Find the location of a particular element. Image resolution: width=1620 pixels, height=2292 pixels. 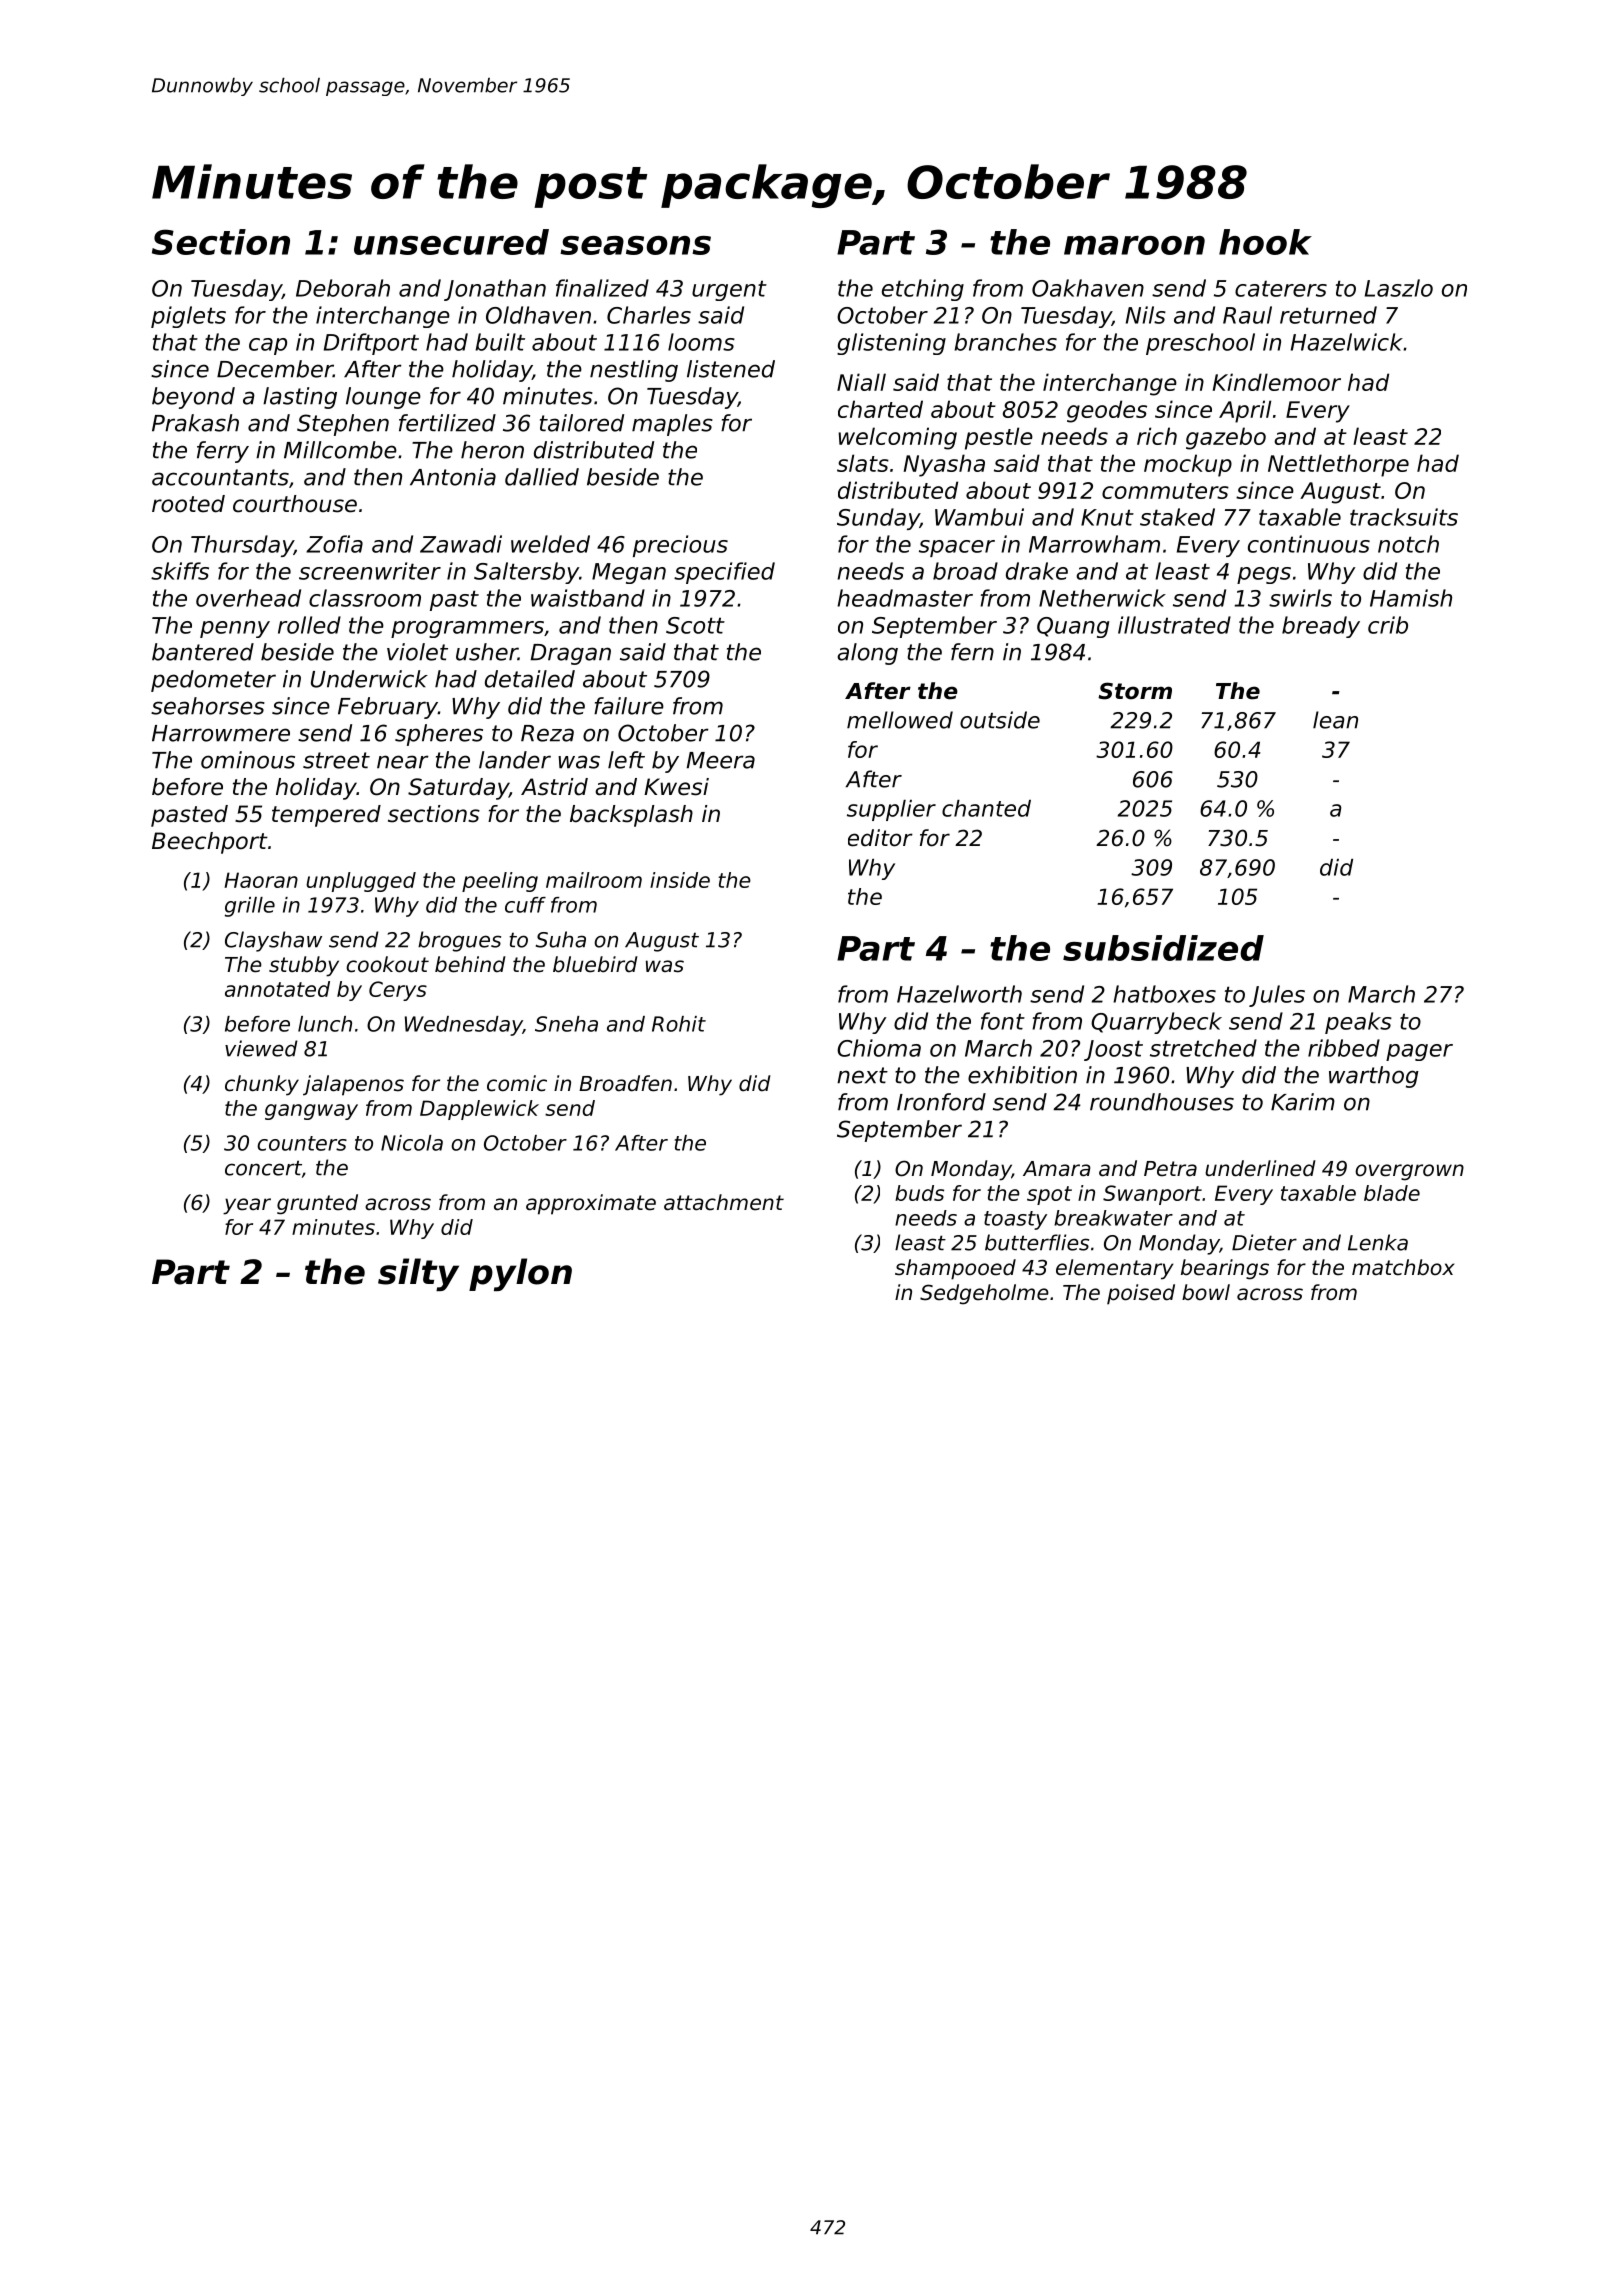

Sedgeholme is located at coordinates (984, 1294).
